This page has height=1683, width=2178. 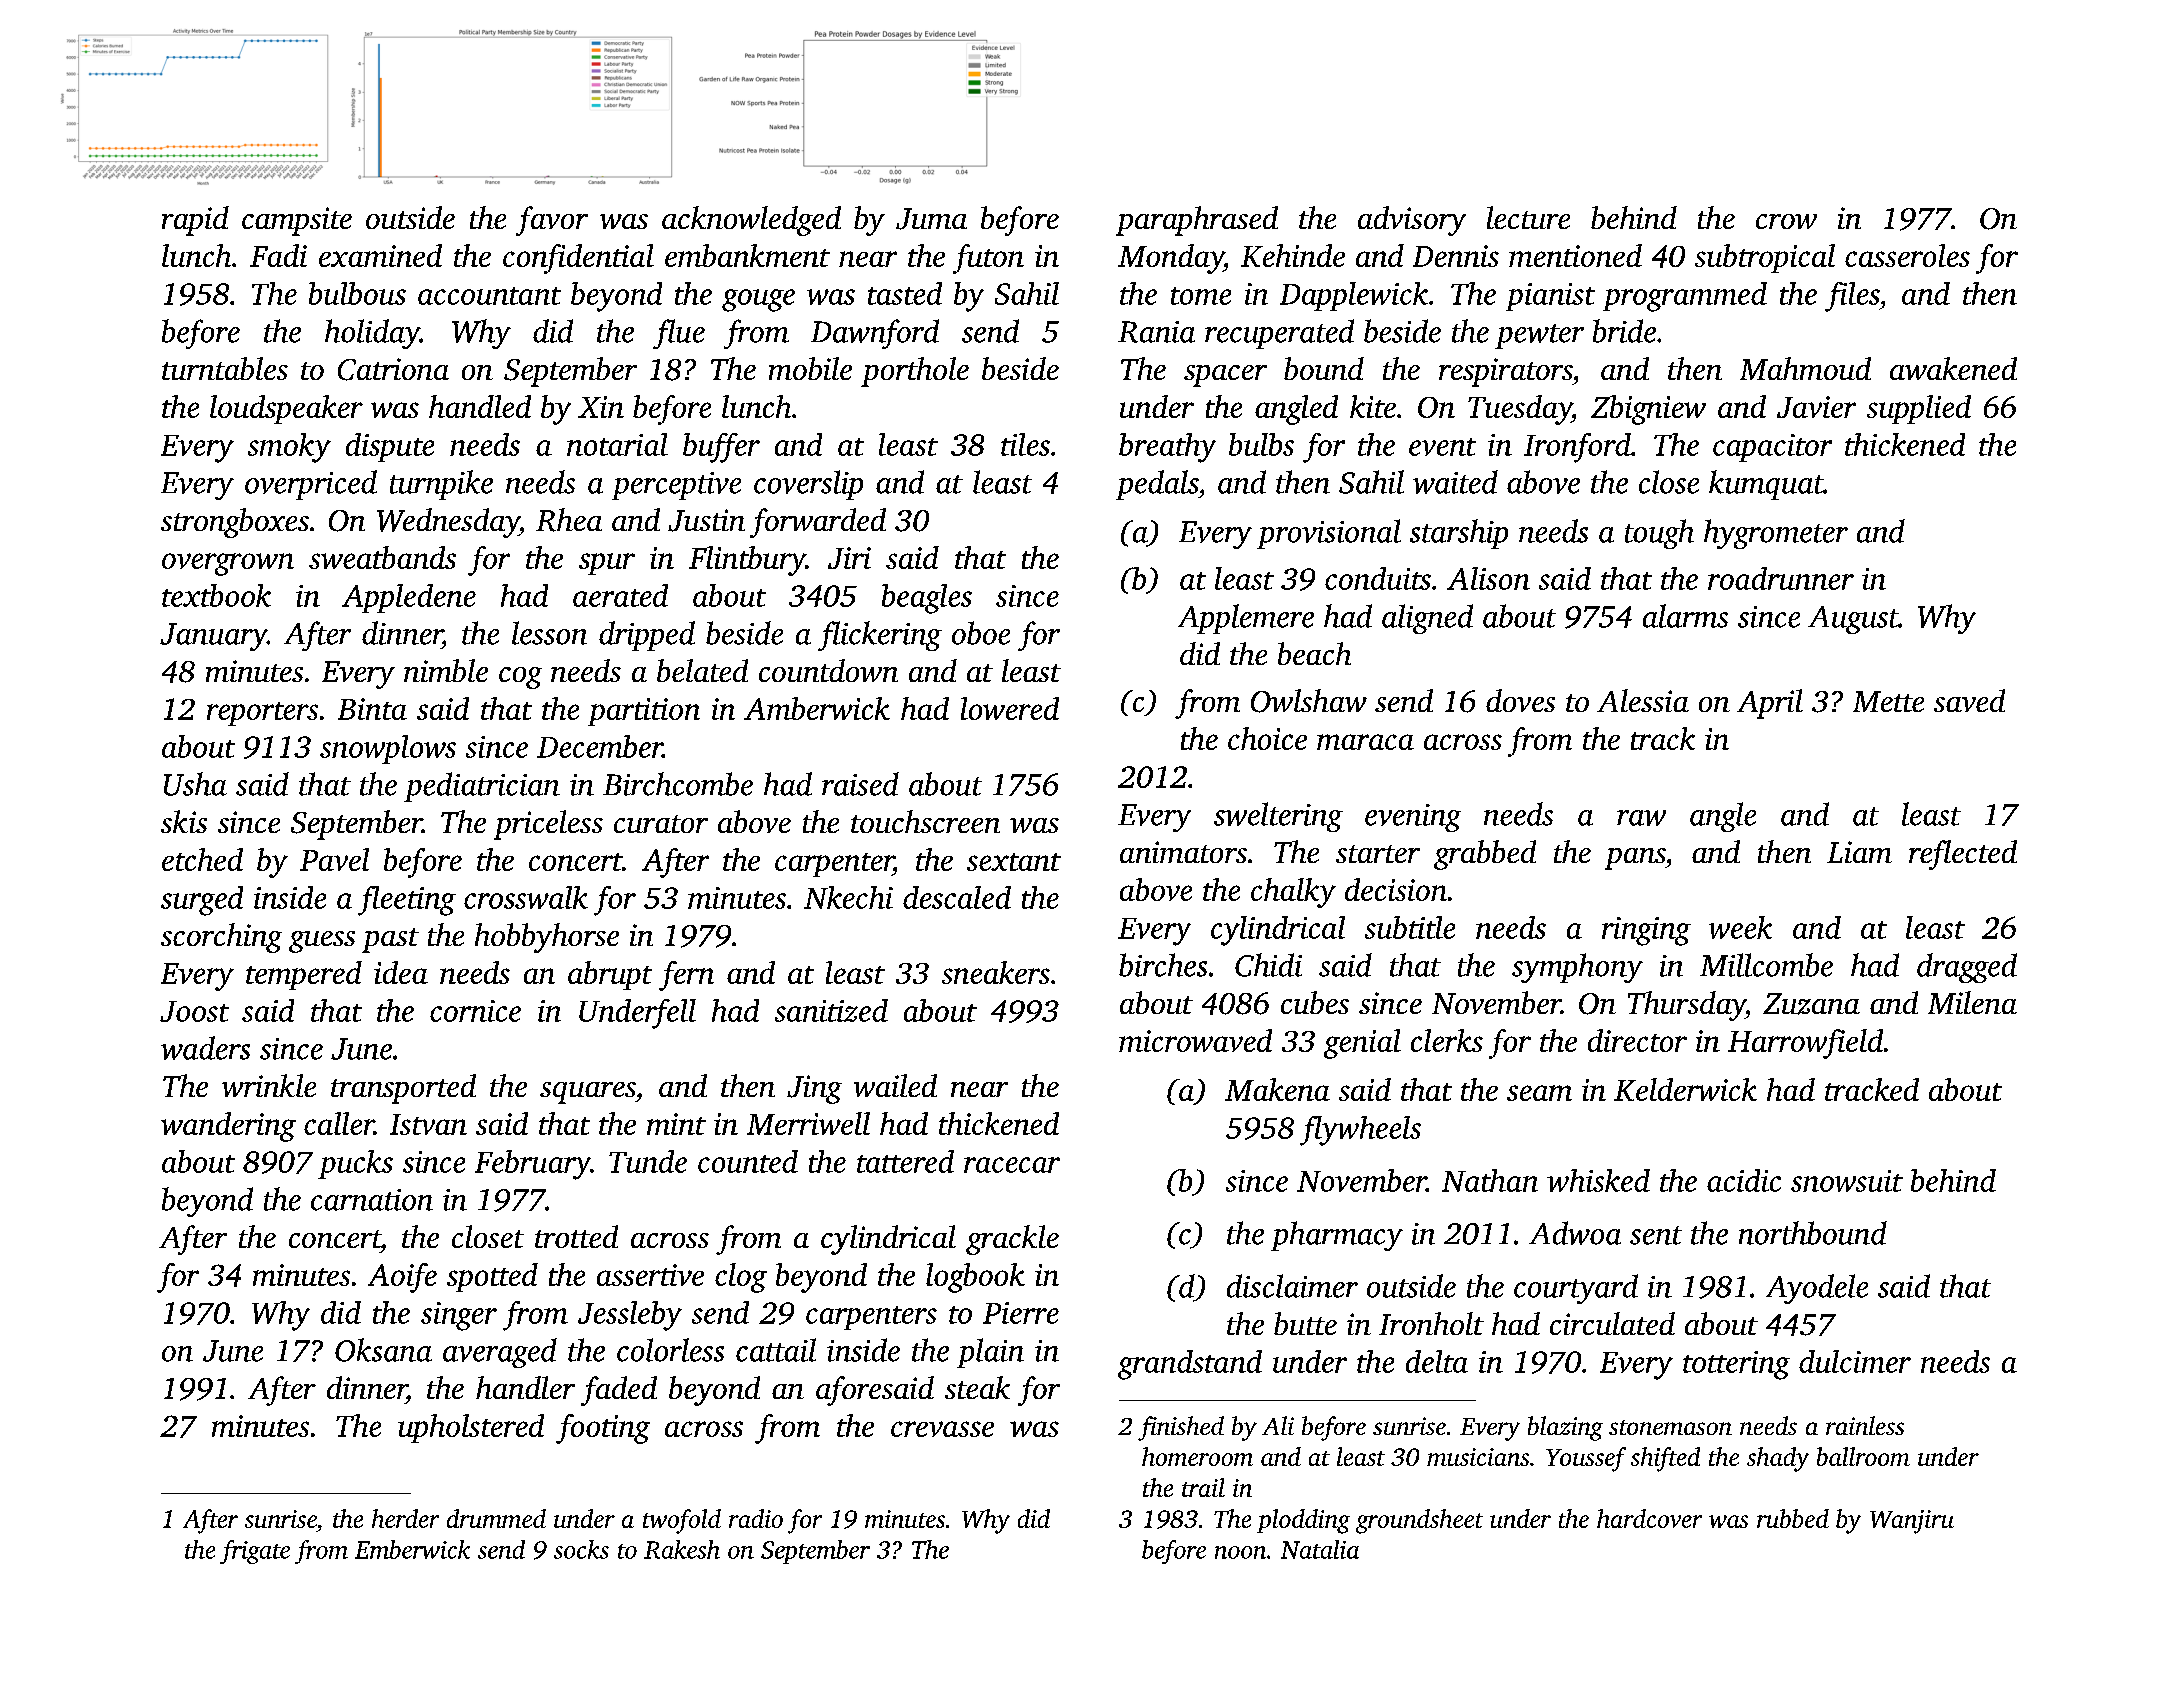 What do you see at coordinates (756, 1518) in the page?
I see `radio` at bounding box center [756, 1518].
